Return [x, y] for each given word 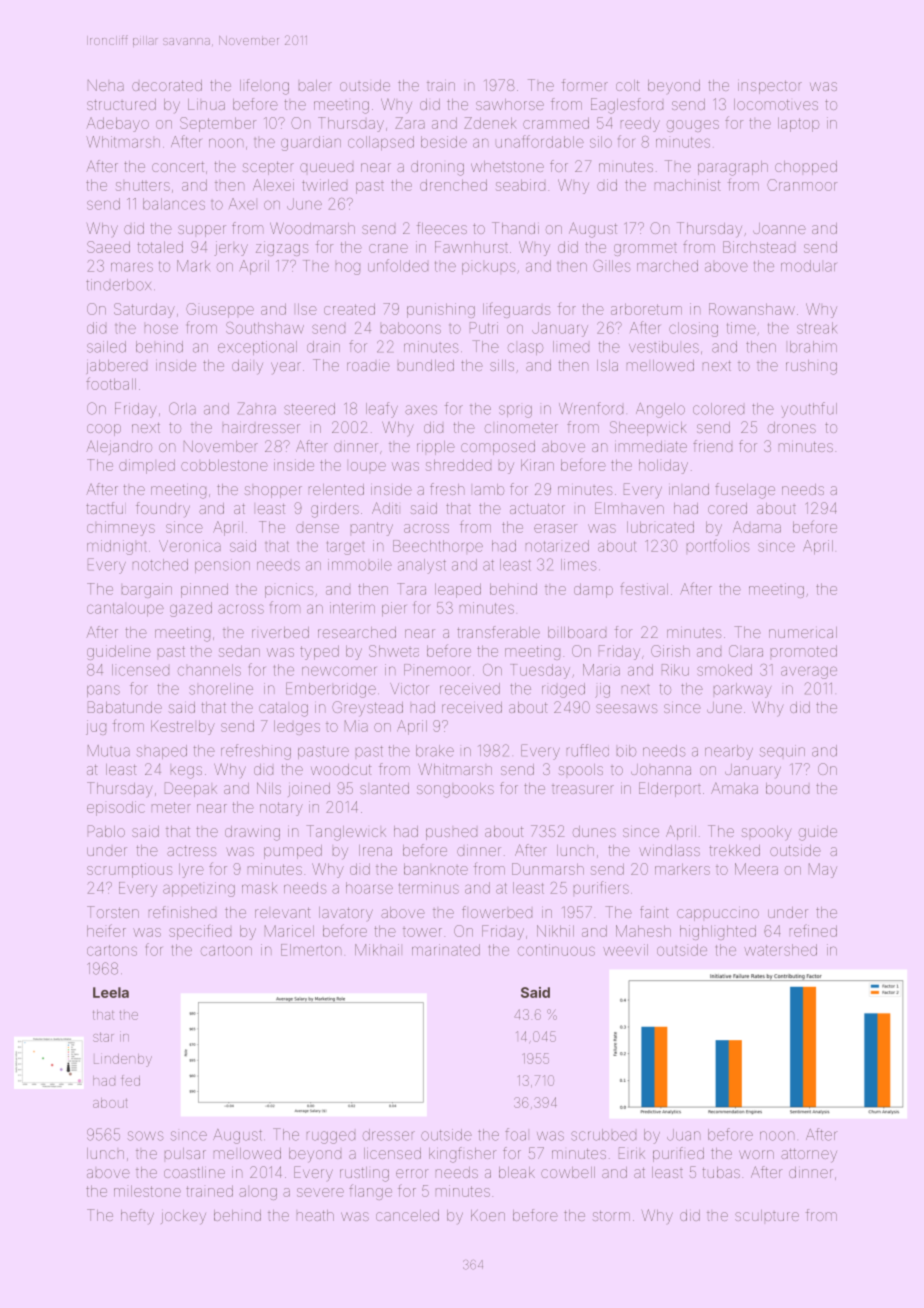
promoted [804, 651]
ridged [563, 690]
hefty [137, 1217]
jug [96, 727]
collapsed [381, 143]
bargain [147, 590]
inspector [770, 87]
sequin [782, 751]
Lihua [206, 104]
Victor [409, 689]
